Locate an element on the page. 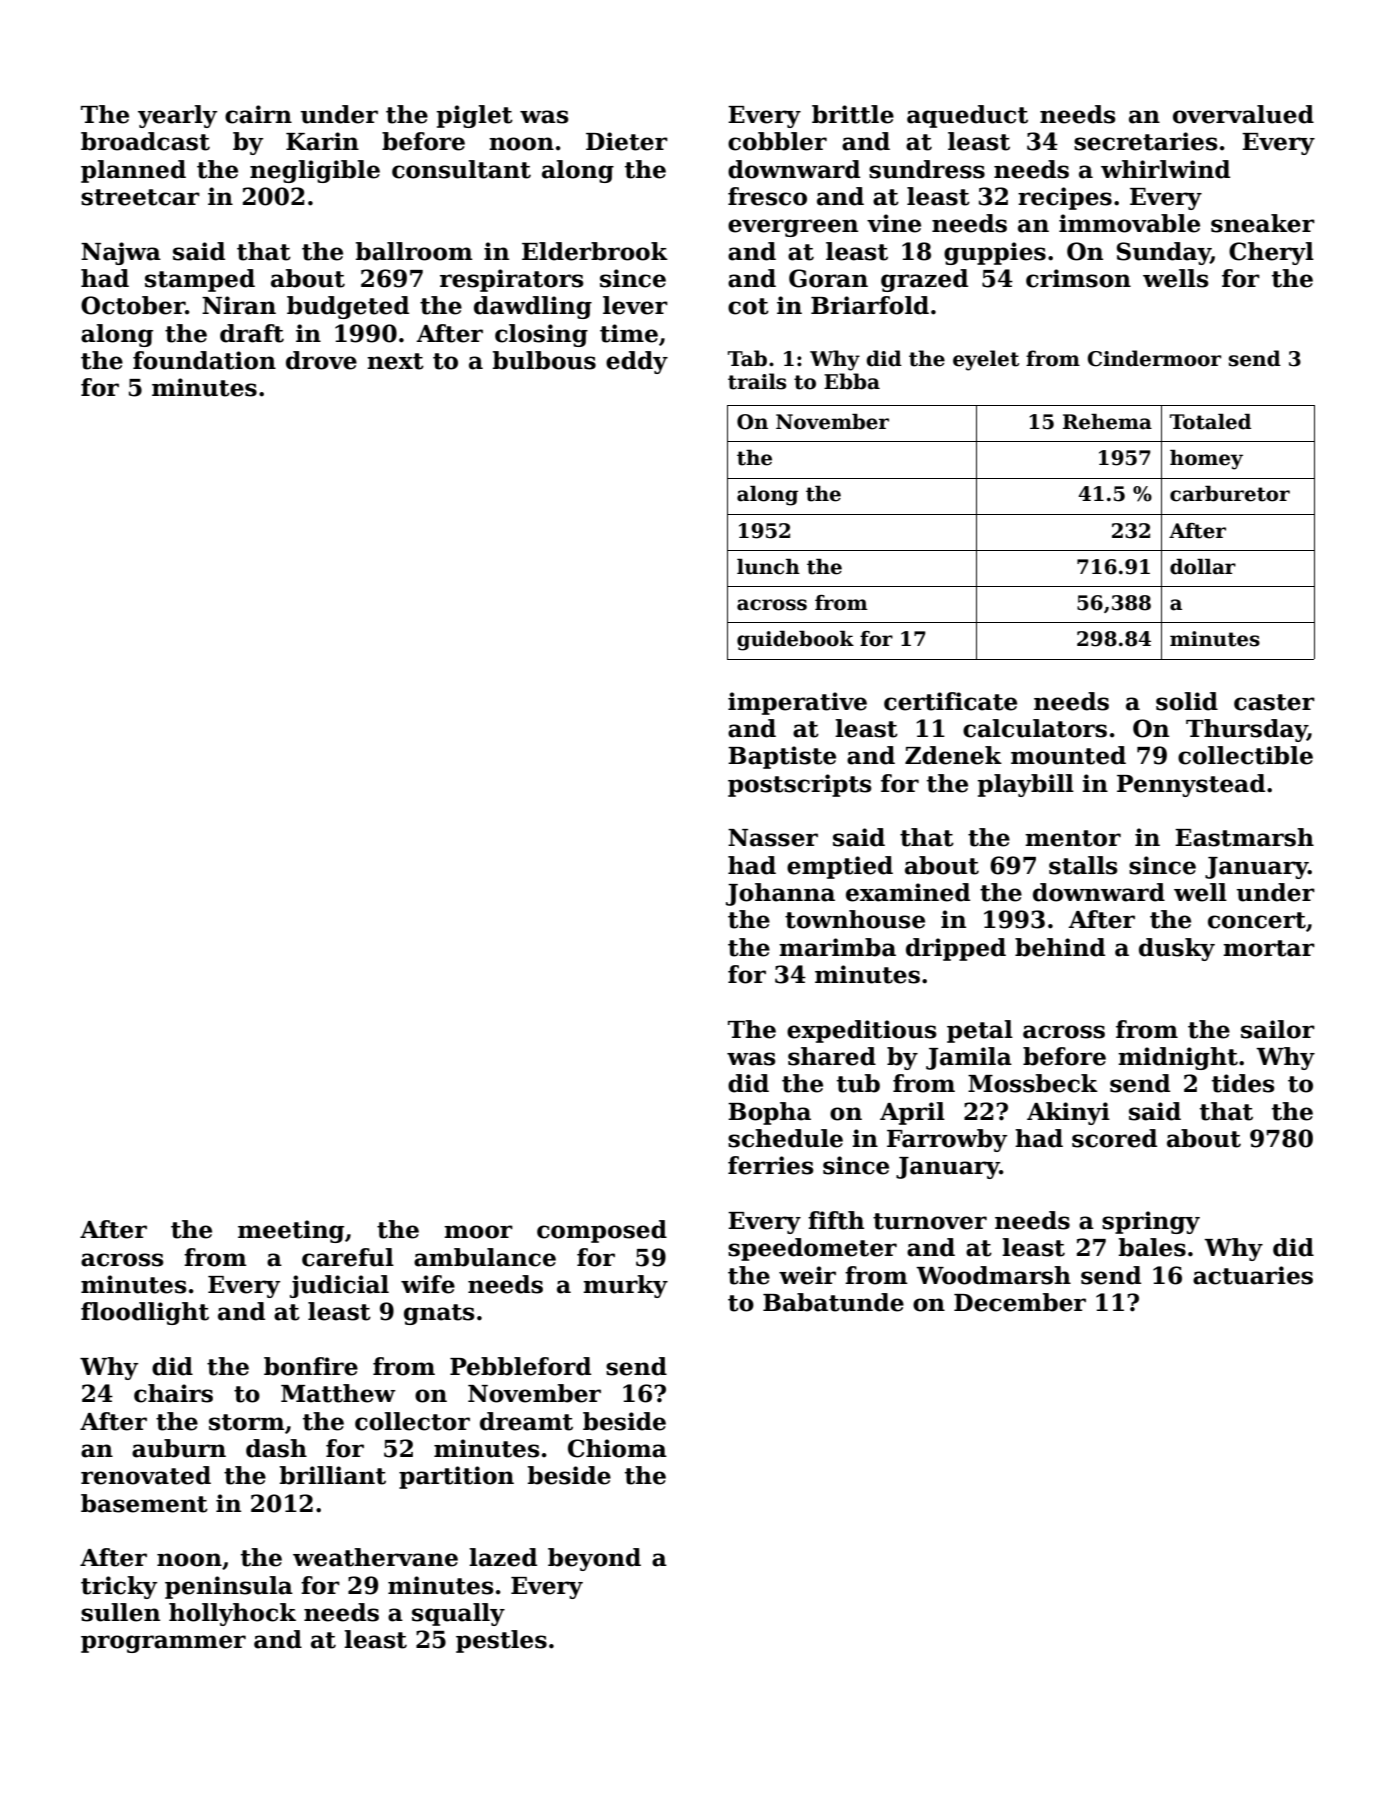  foundation is located at coordinates (204, 360).
